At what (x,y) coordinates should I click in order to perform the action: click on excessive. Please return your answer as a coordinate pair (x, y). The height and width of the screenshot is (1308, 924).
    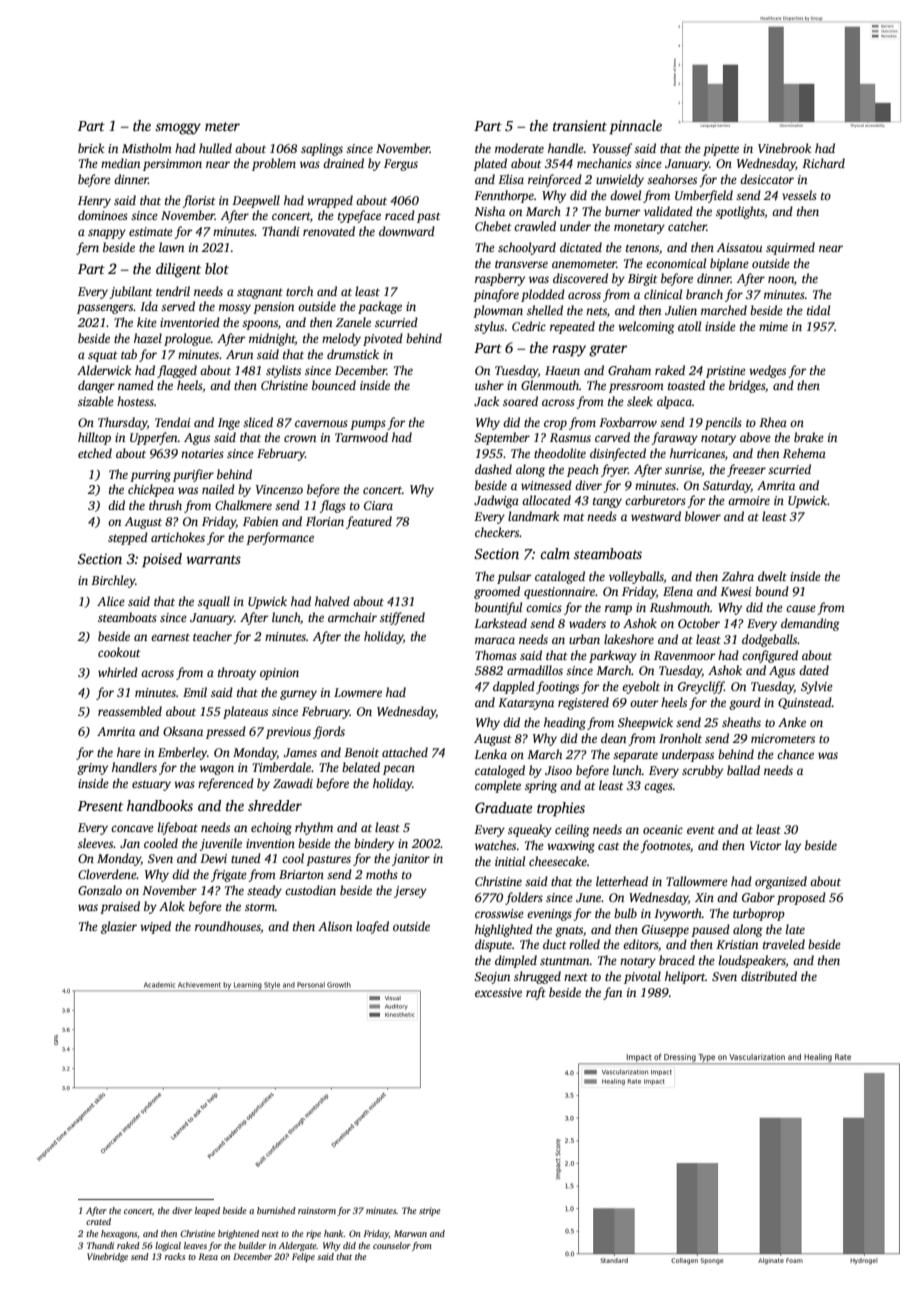
    Looking at the image, I should click on (498, 992).
